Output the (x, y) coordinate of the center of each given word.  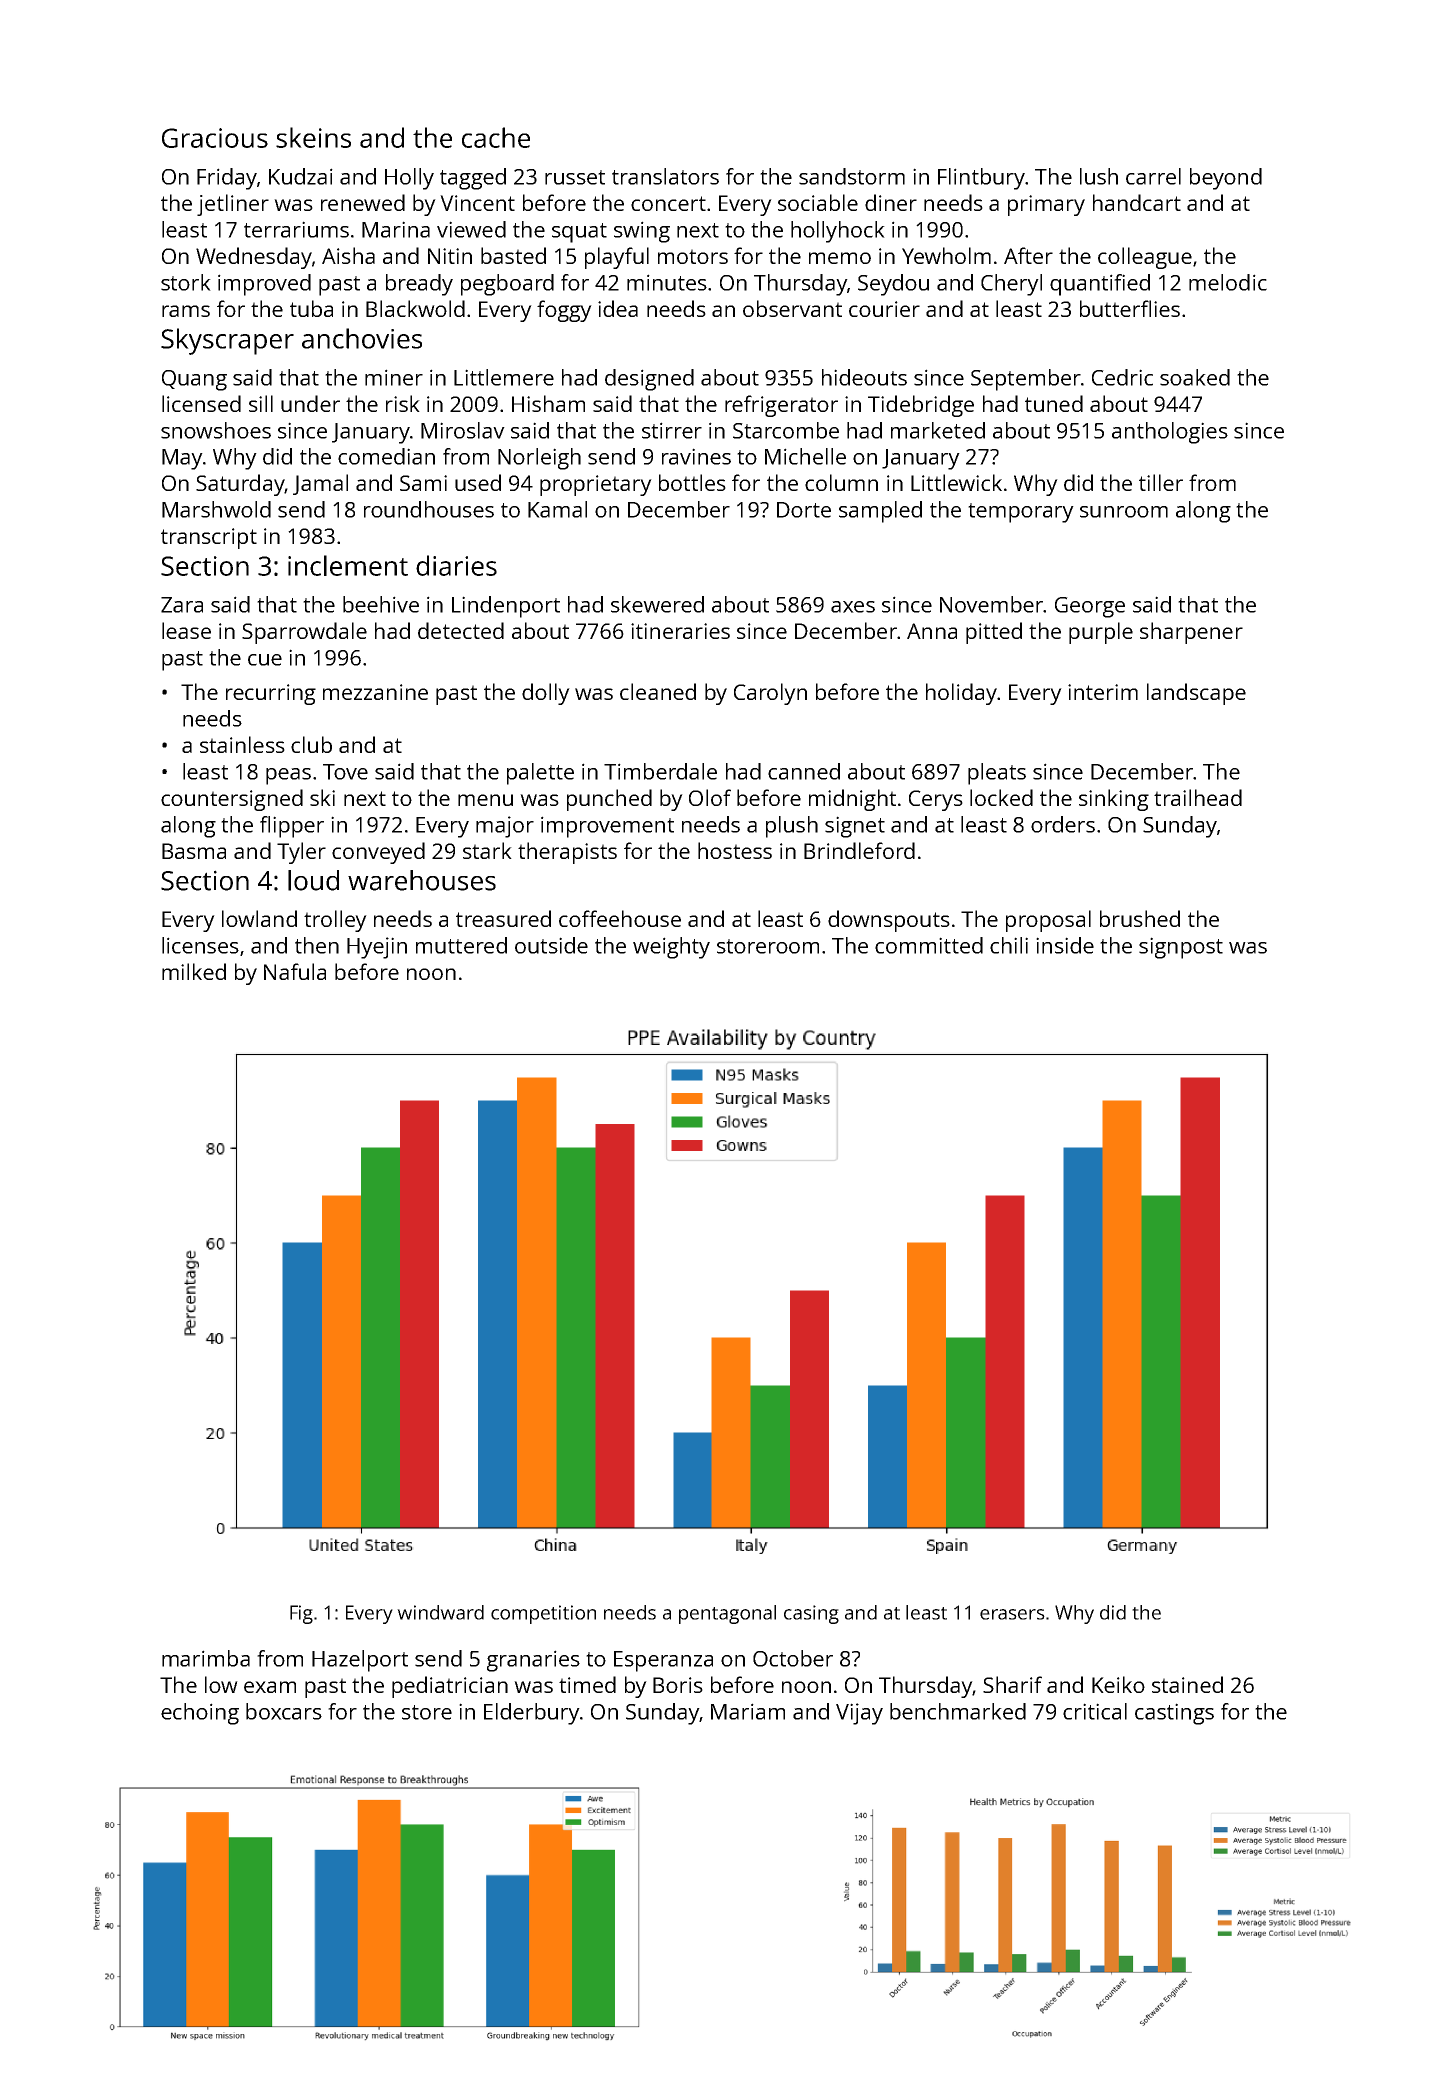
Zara (182, 605)
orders (1063, 824)
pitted (994, 633)
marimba (206, 1658)
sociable (818, 202)
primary (1046, 205)
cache (496, 137)
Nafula (295, 971)
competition (543, 1614)
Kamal (557, 509)
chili (1009, 945)
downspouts (889, 921)
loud (313, 880)
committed (929, 945)
